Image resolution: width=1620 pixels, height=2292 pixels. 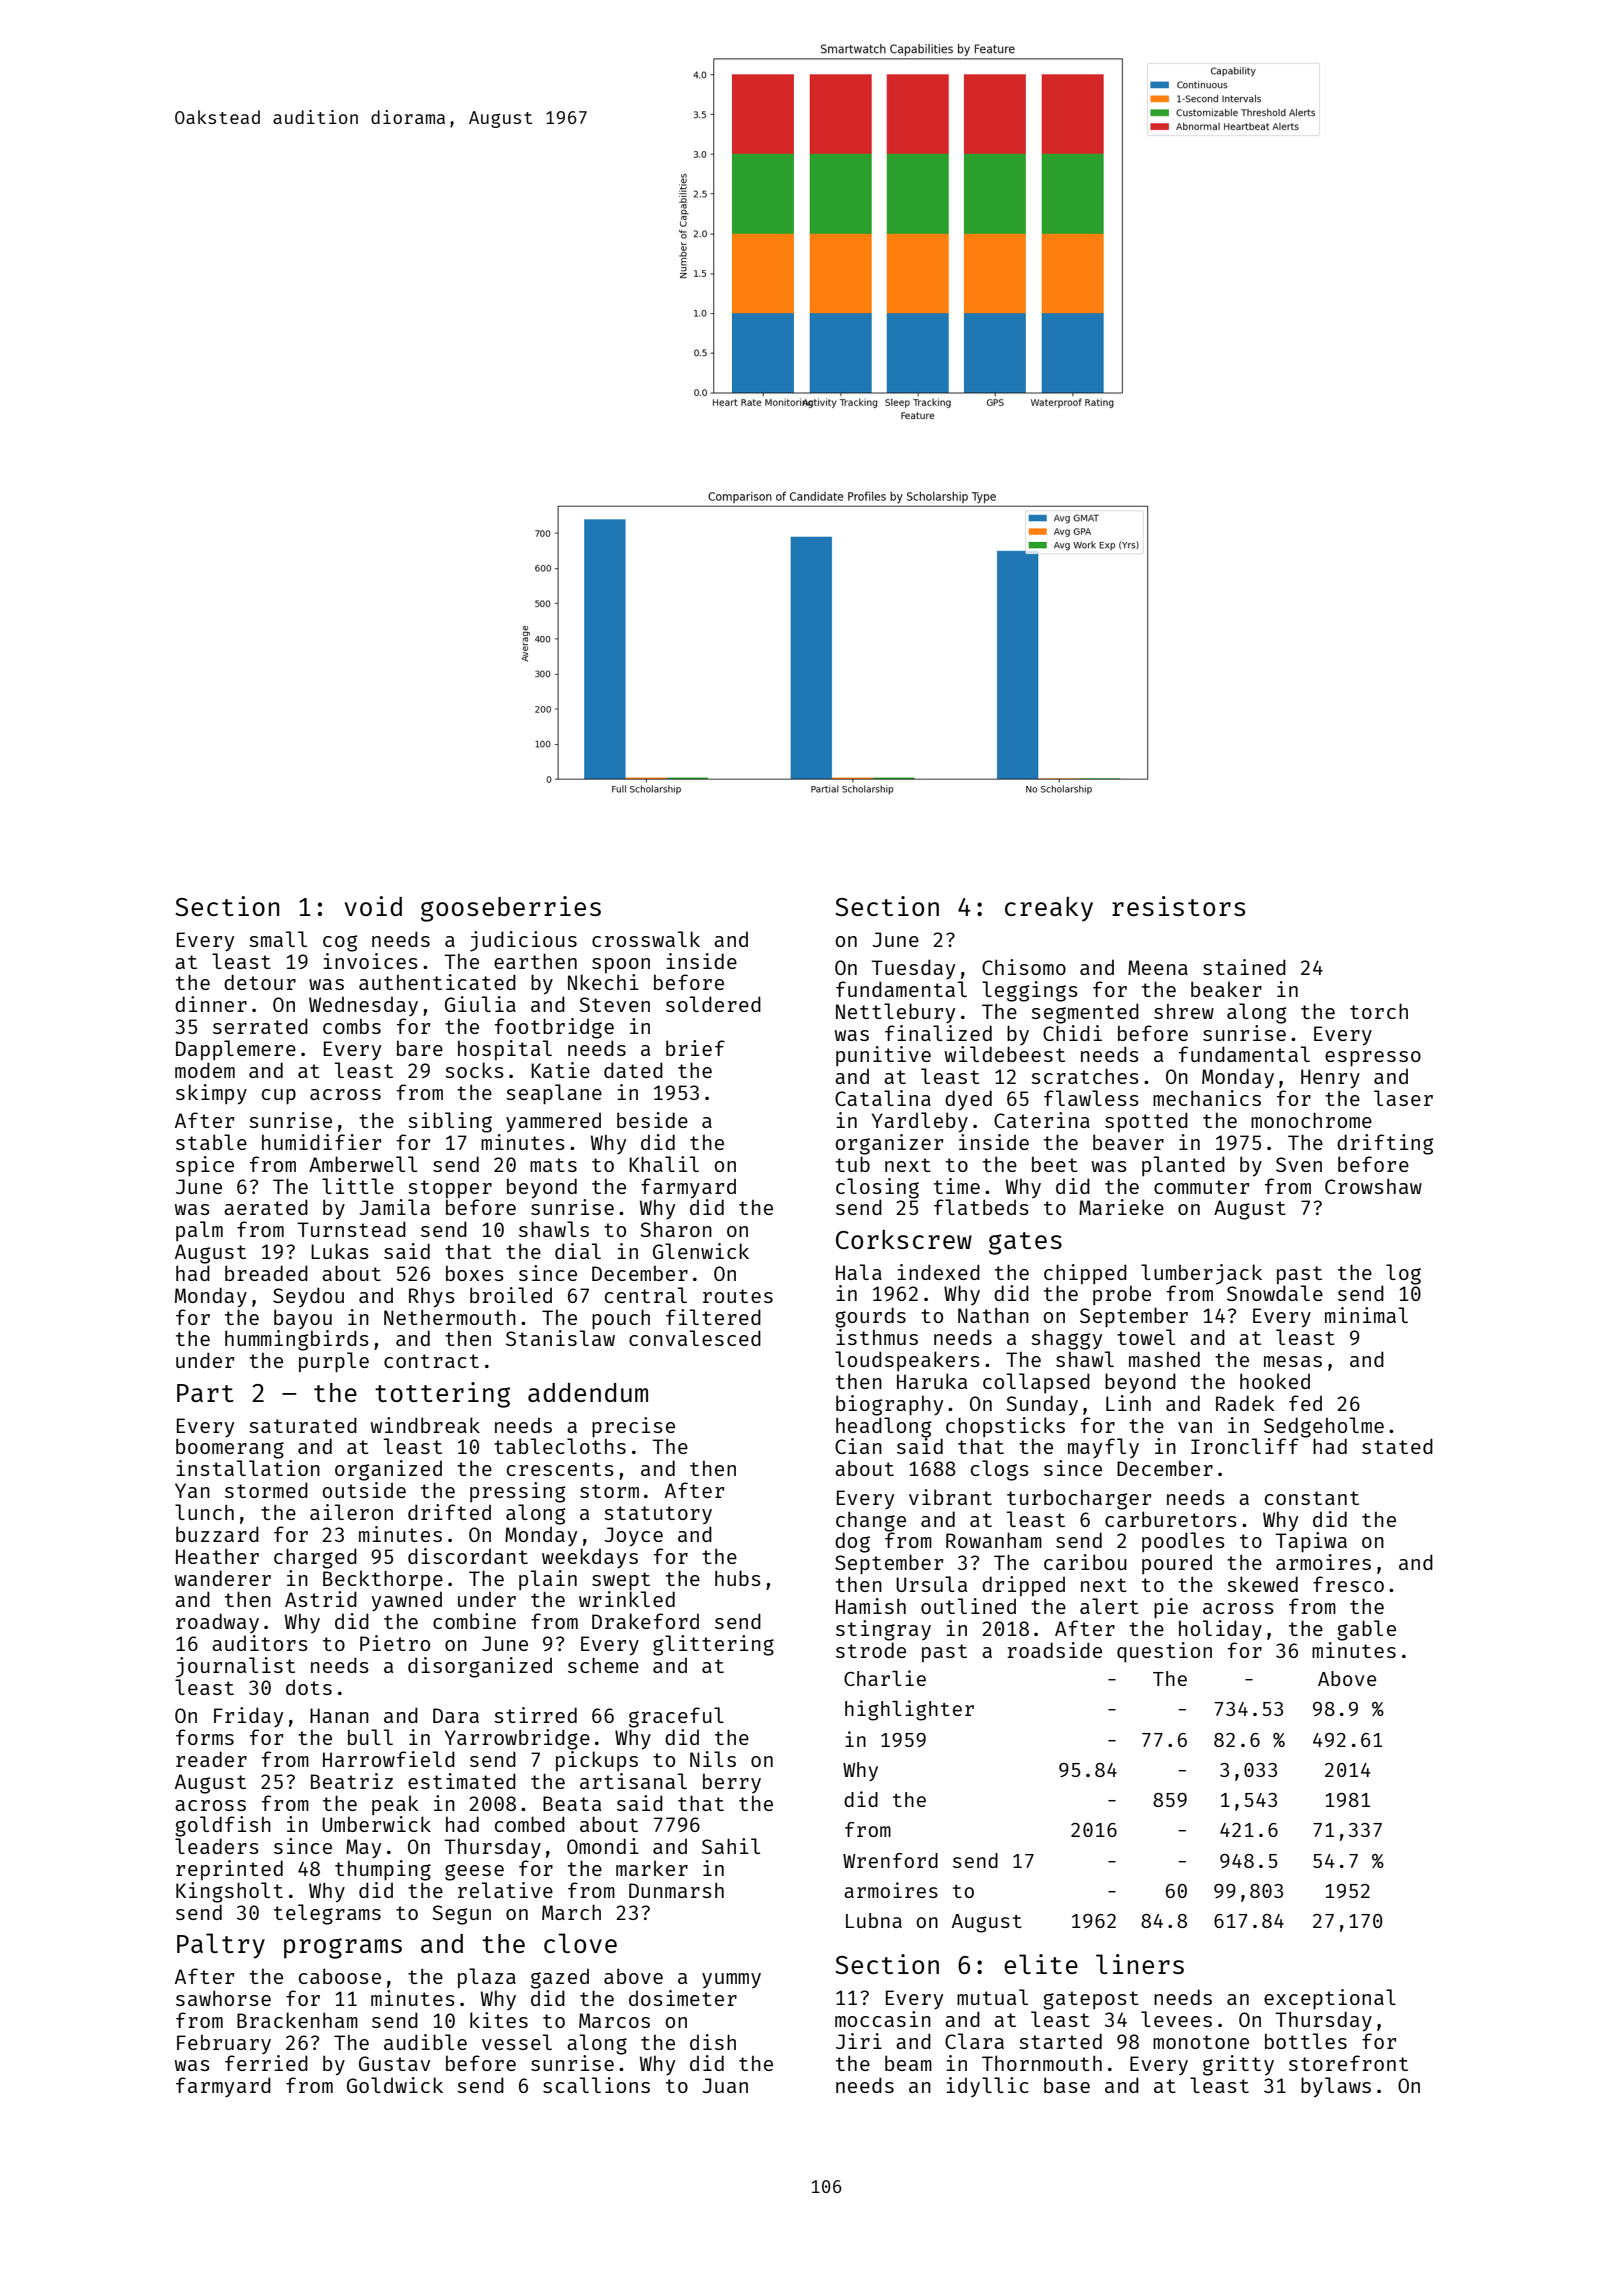 I want to click on gourds, so click(x=870, y=1317).
